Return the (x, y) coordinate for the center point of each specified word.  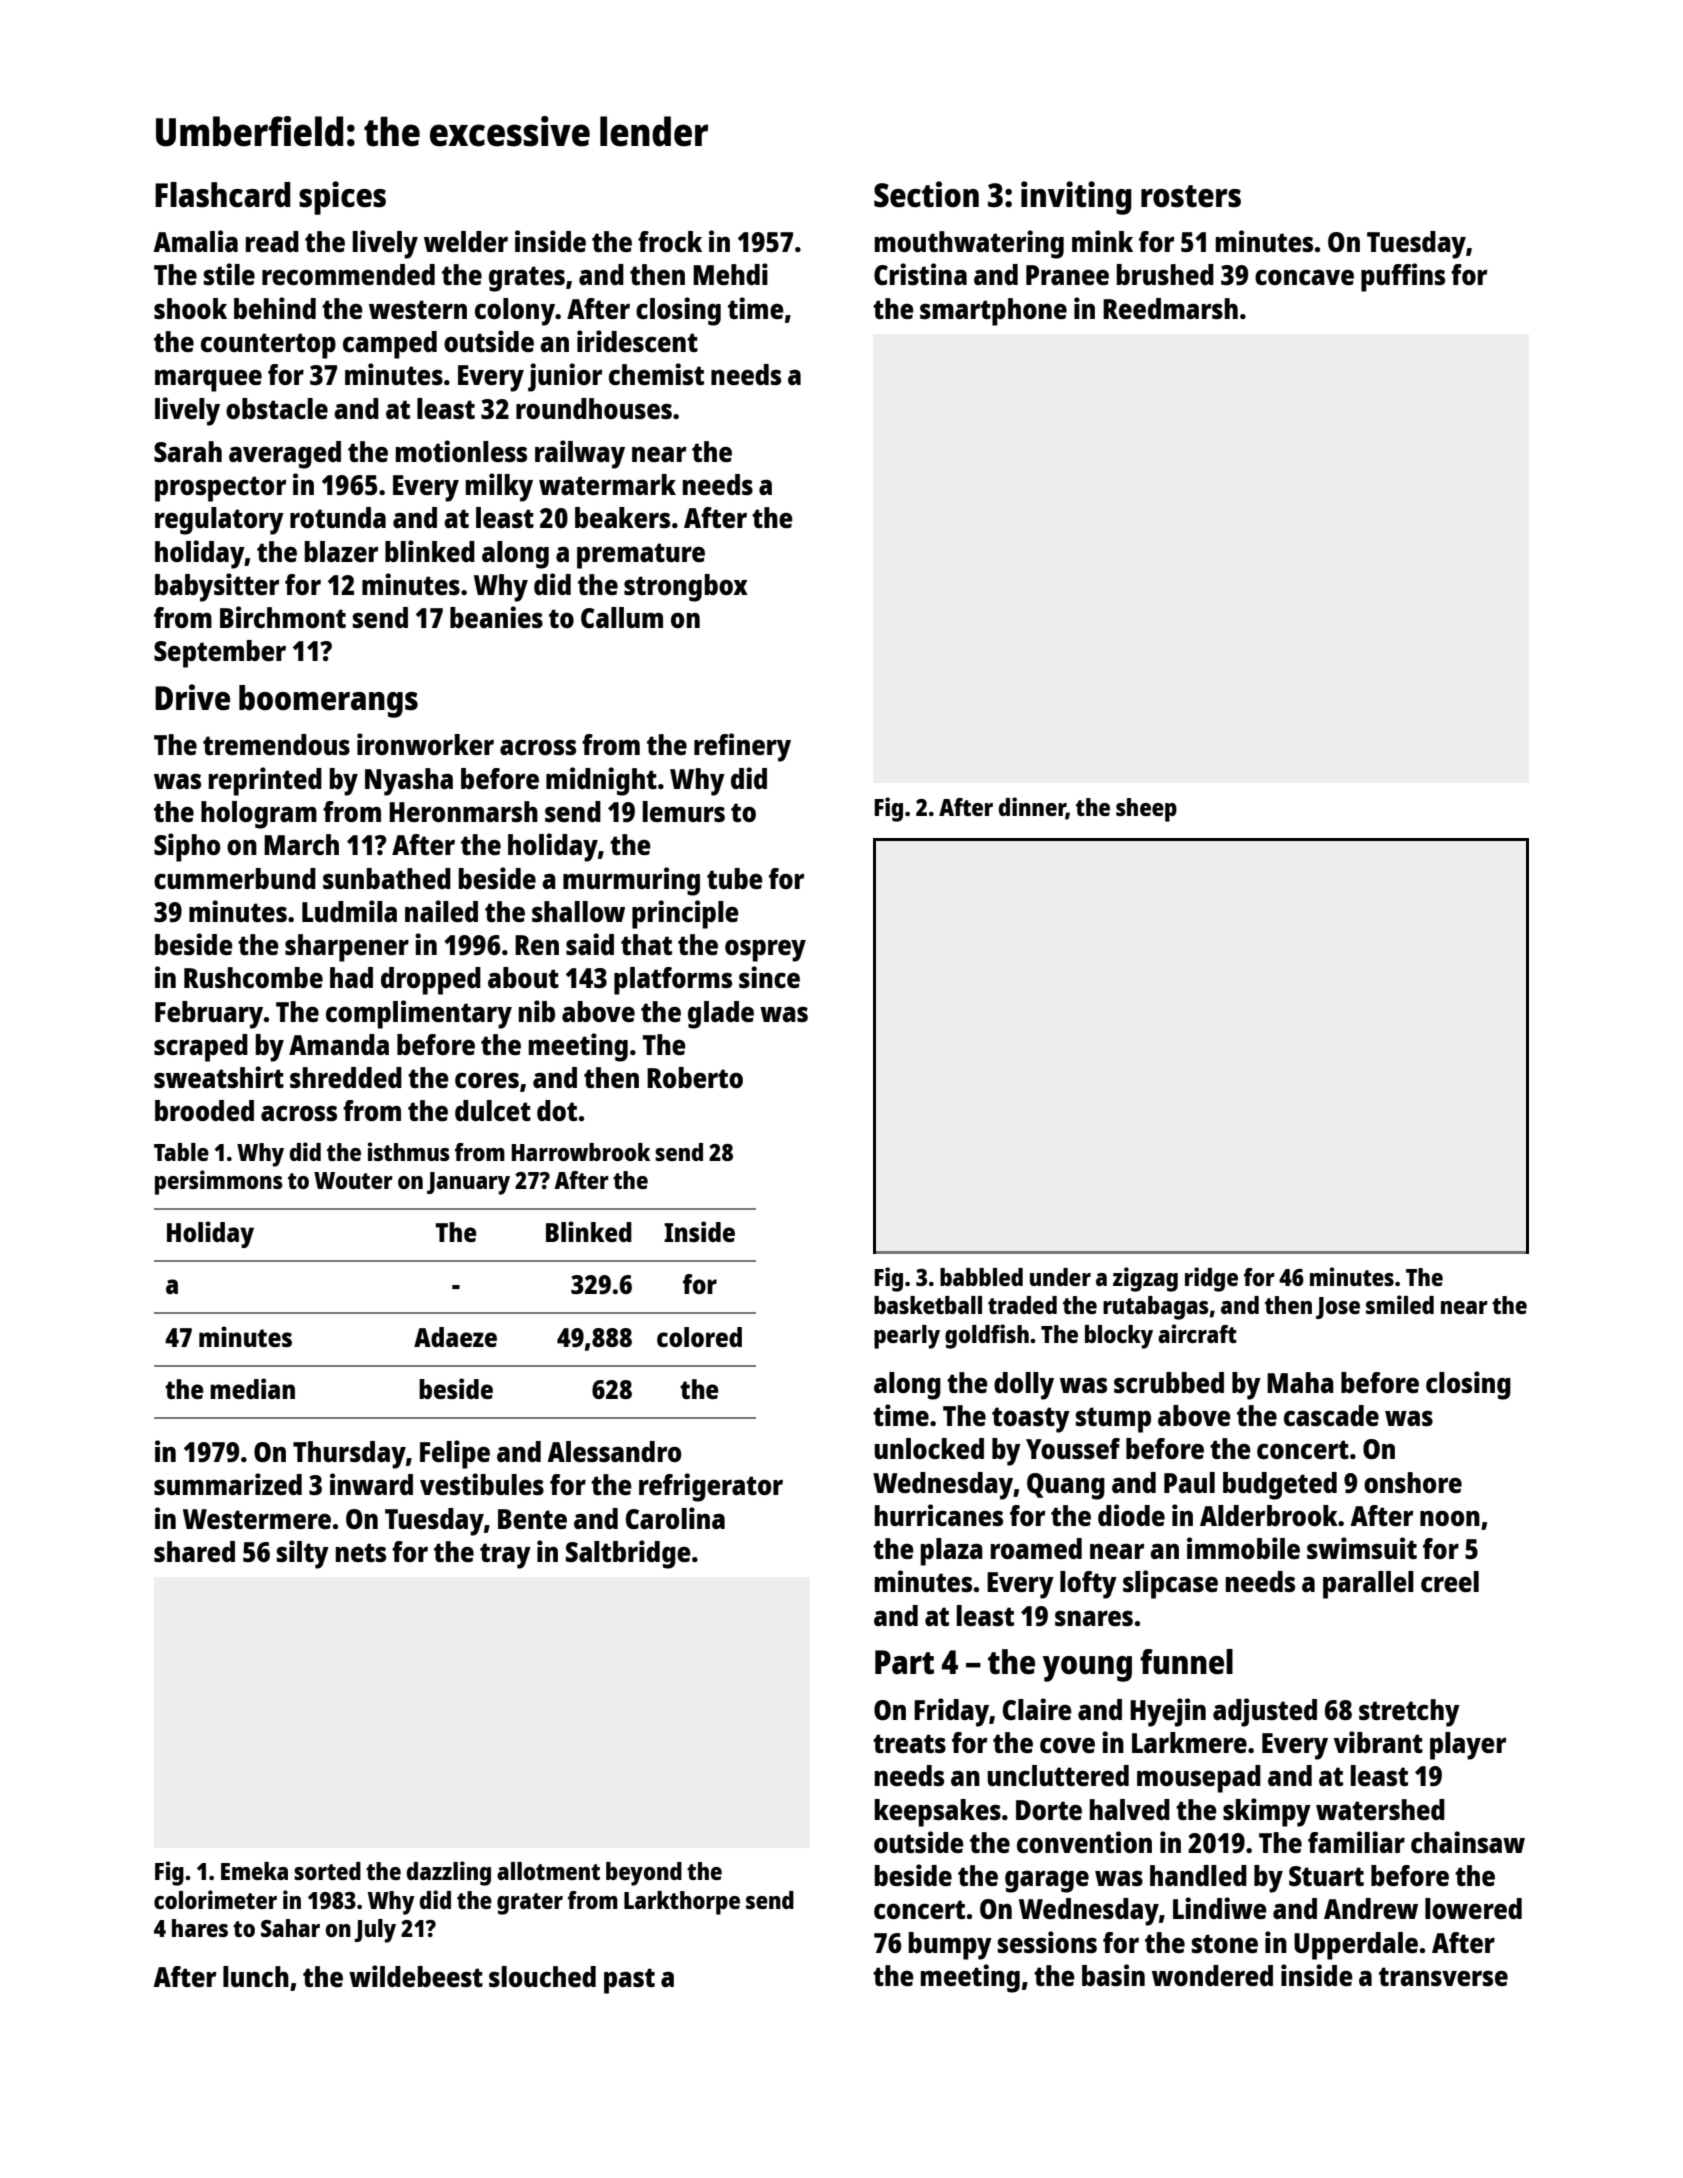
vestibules (482, 1484)
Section (926, 194)
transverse (1443, 1976)
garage (1047, 1881)
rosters (1191, 196)
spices (342, 198)
